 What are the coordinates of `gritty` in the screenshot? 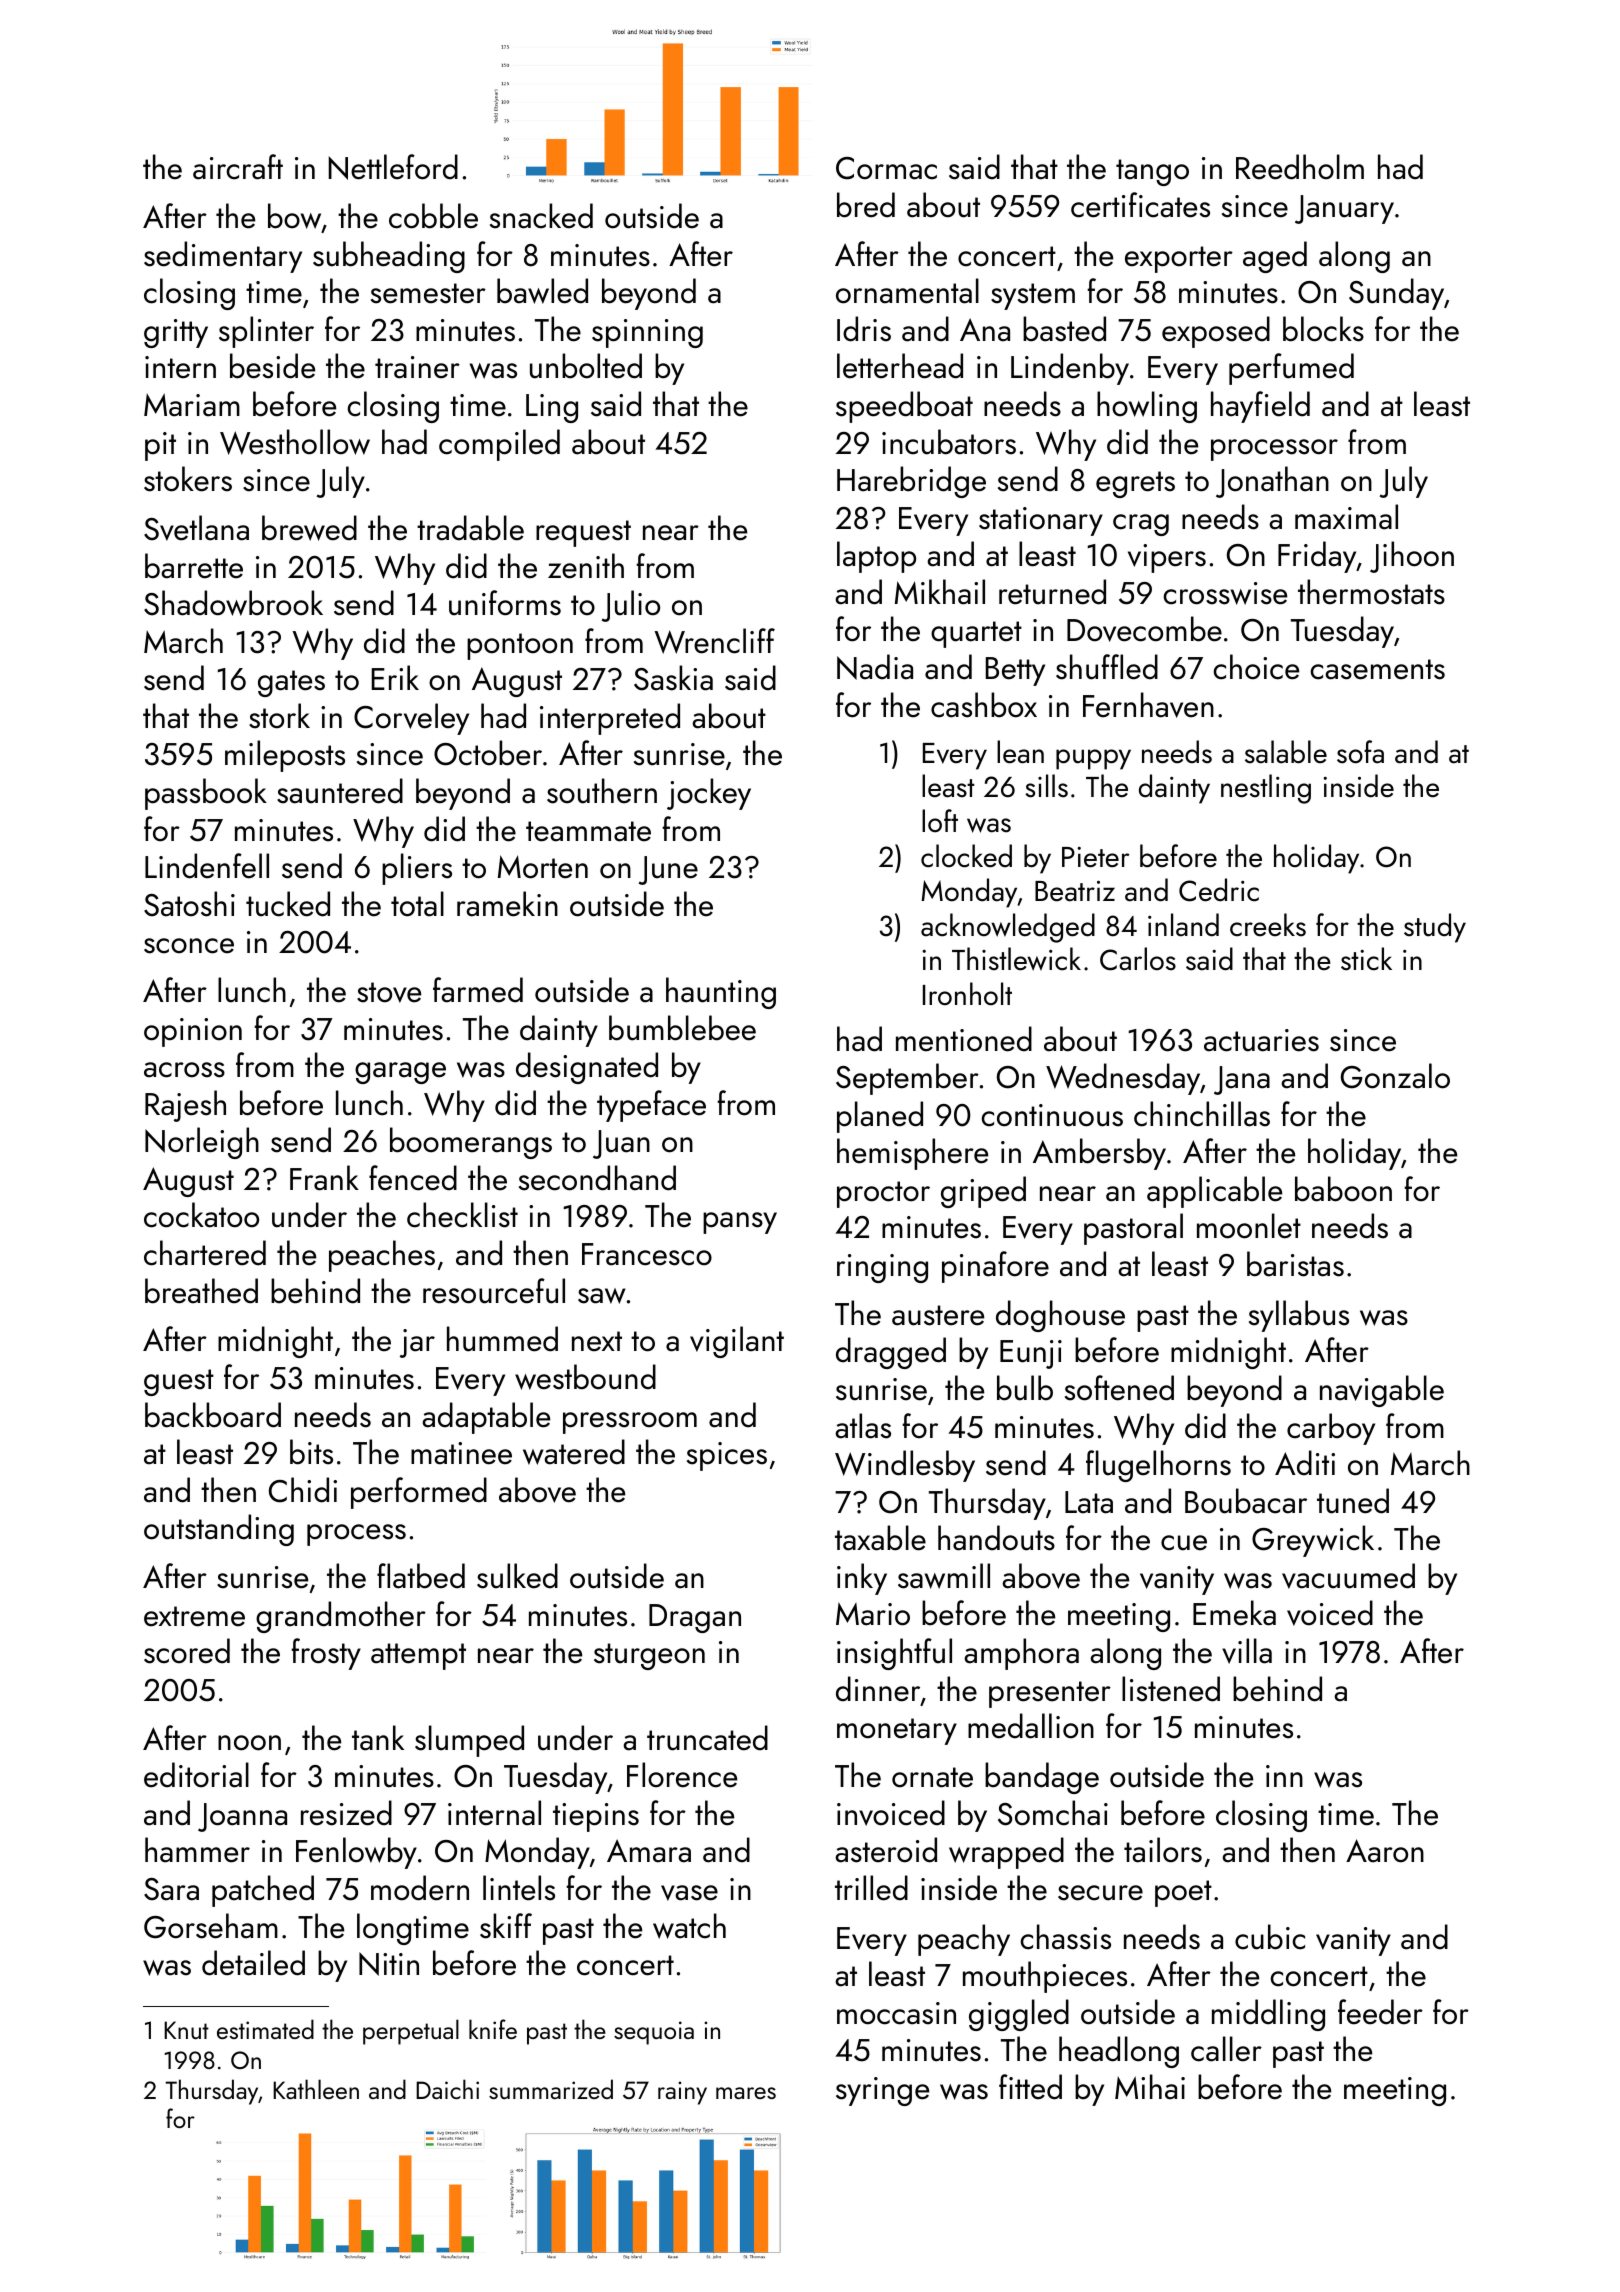 It's located at (176, 333).
